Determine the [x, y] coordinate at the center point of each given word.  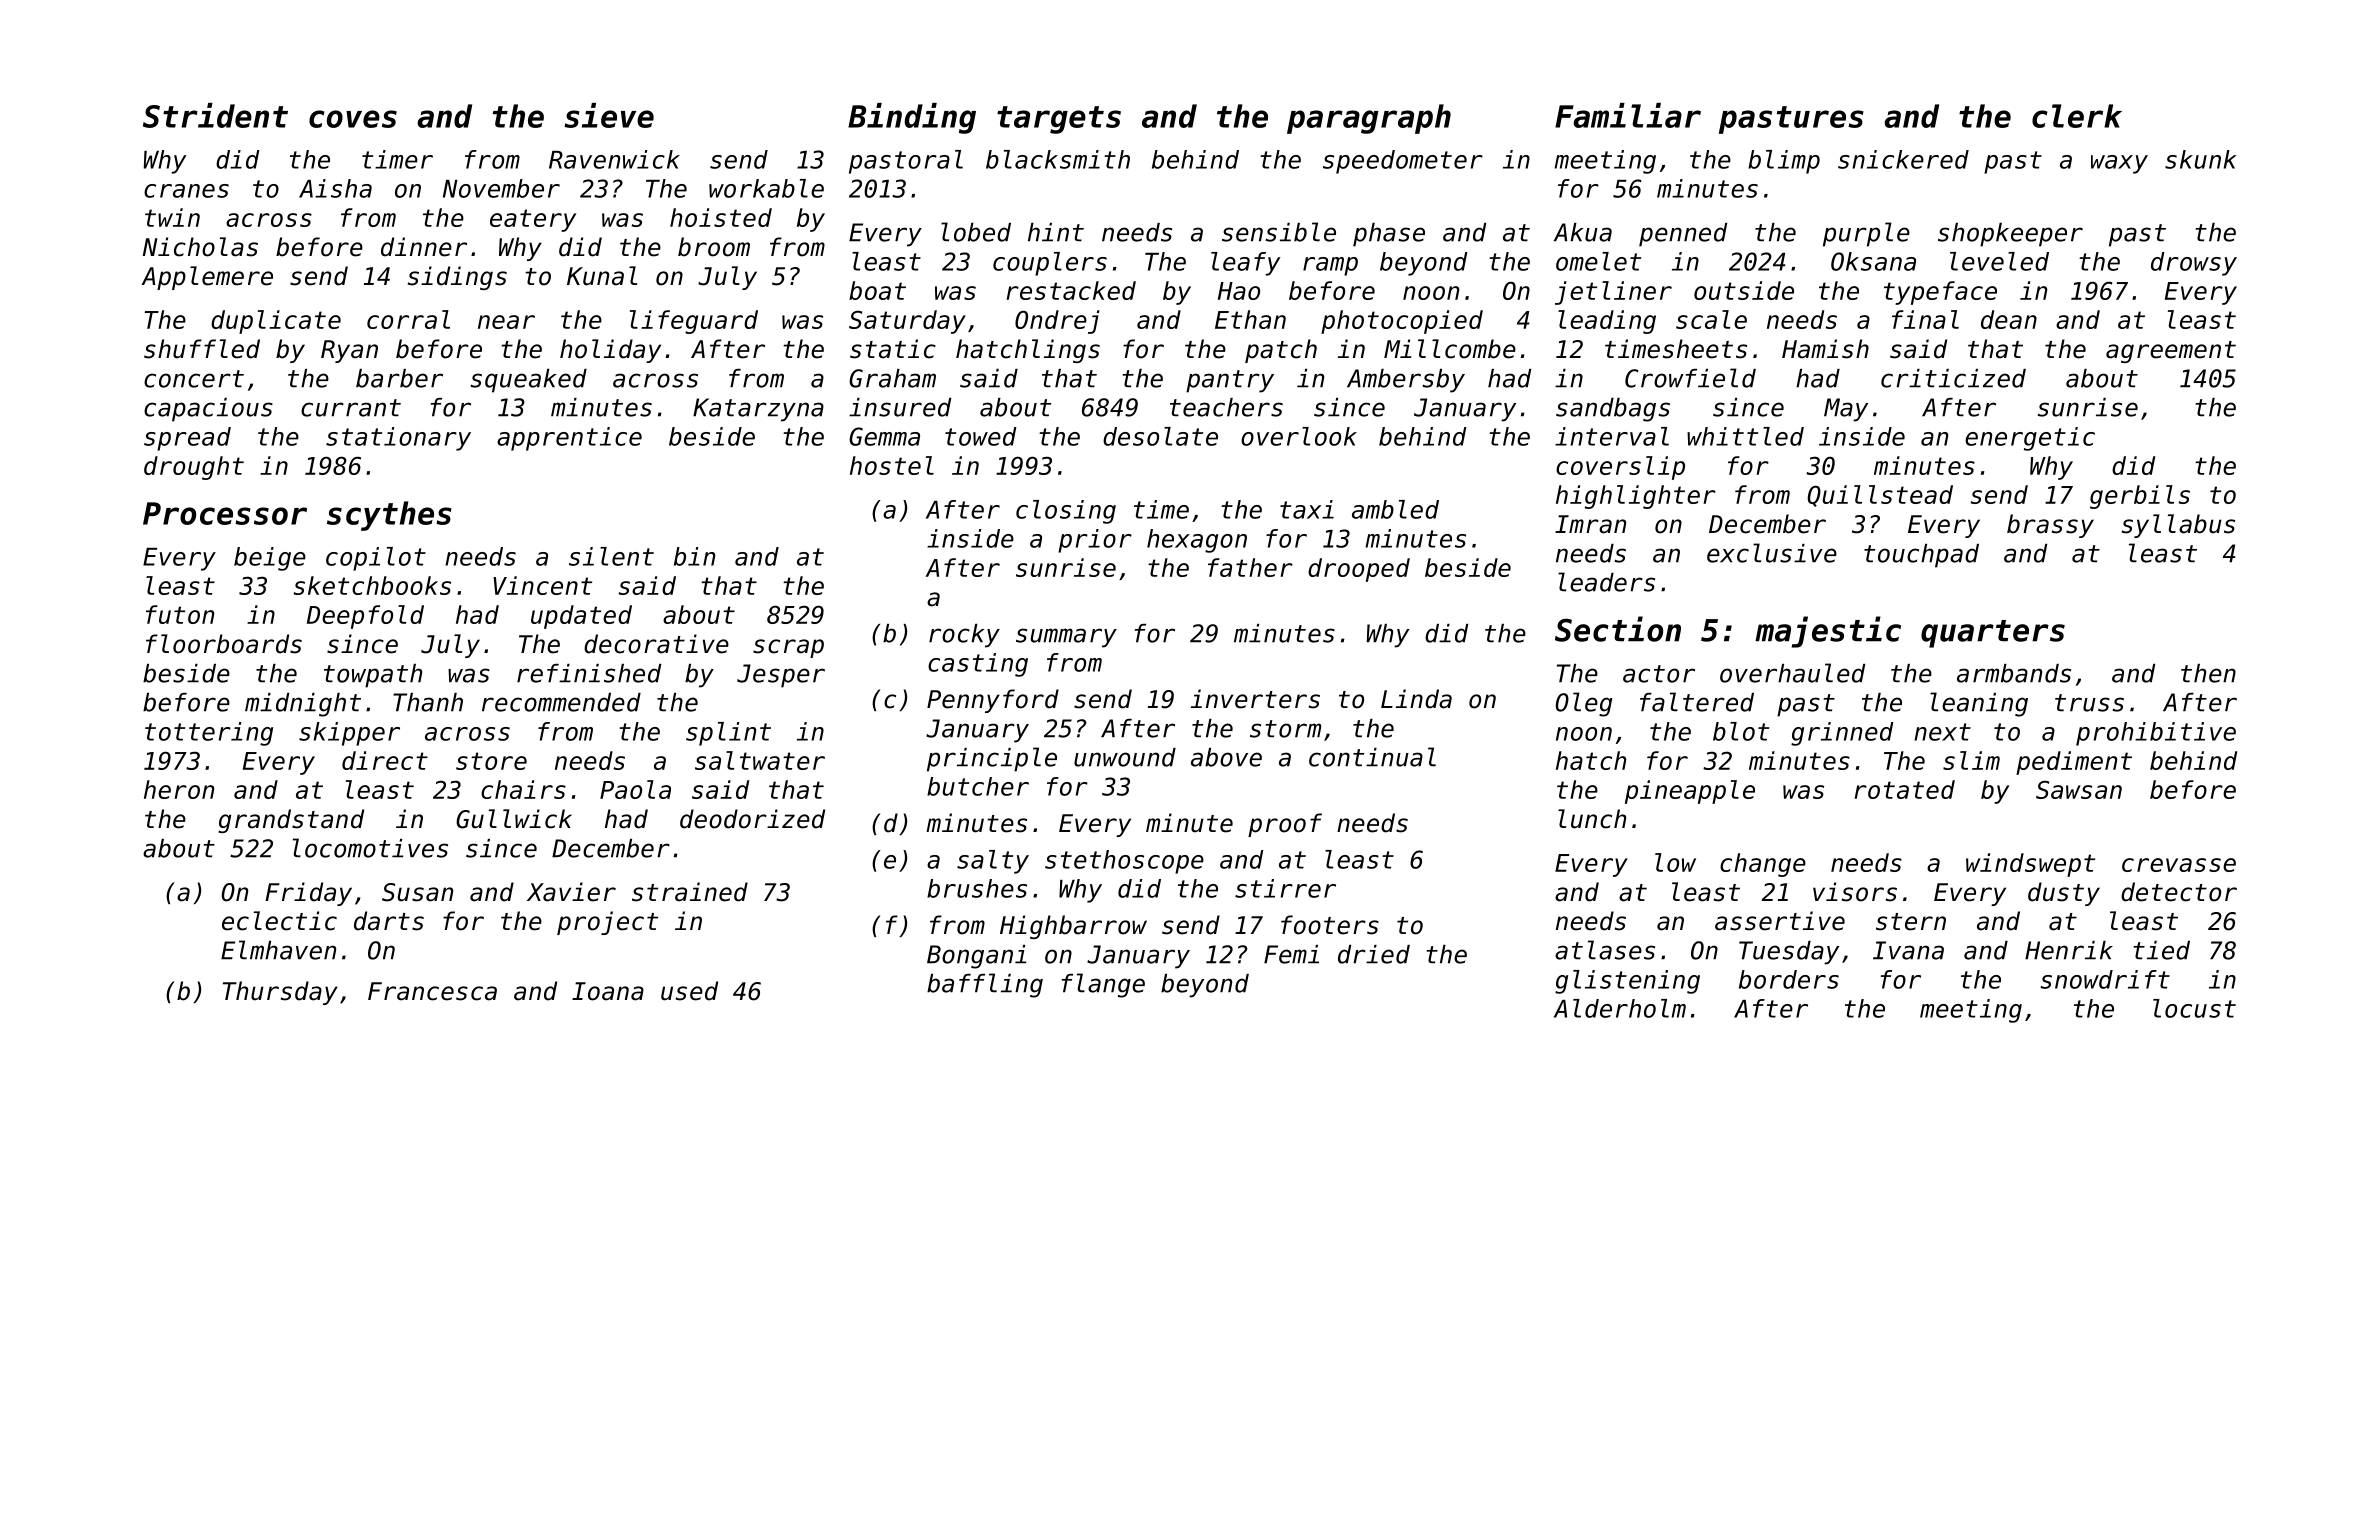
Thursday [280, 993]
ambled [1395, 509]
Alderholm [1620, 1008]
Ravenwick [614, 159]
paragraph [1369, 119]
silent [611, 556]
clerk [2077, 116]
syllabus [2178, 526]
